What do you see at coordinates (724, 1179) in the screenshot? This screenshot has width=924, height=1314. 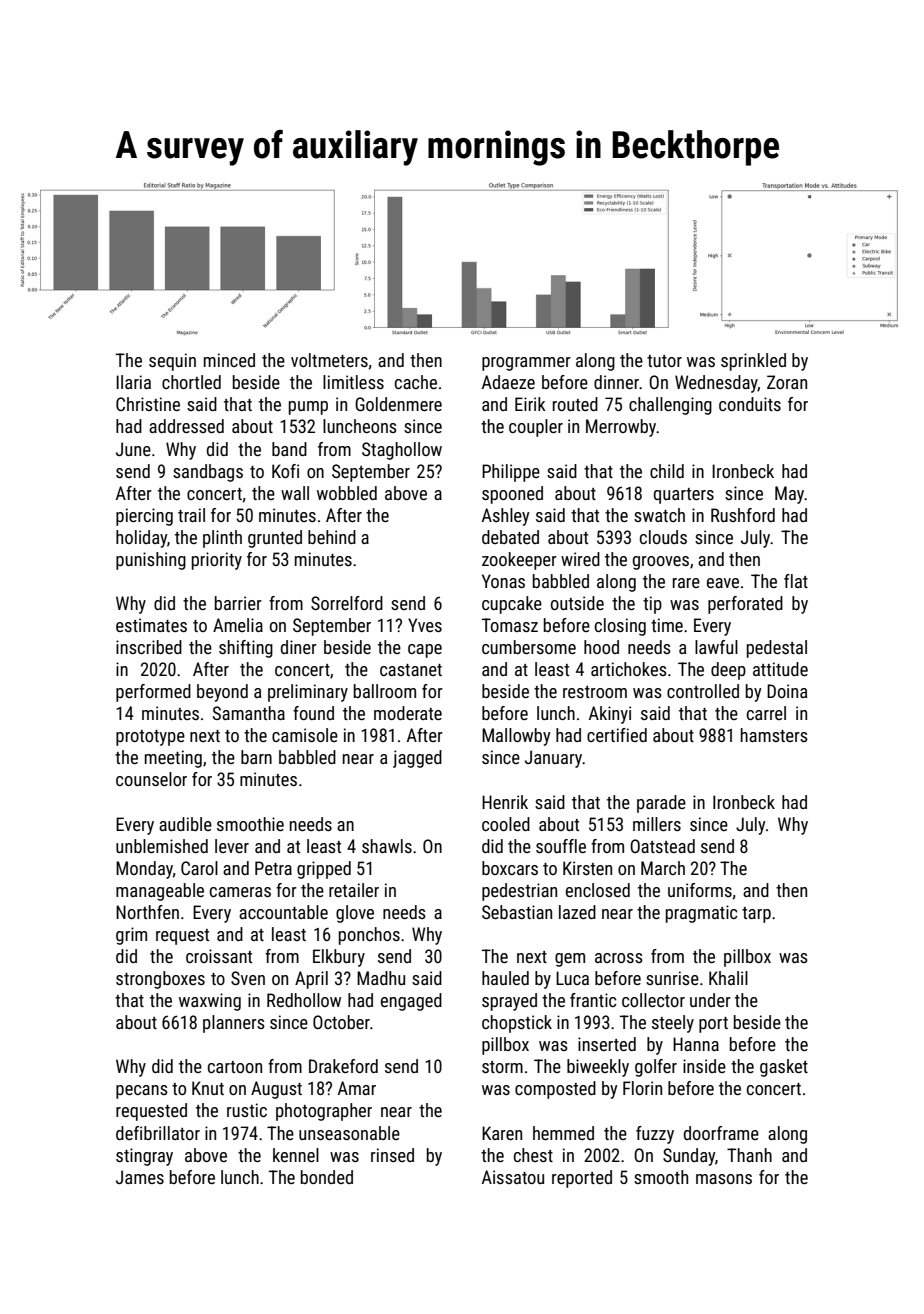 I see `masons` at bounding box center [724, 1179].
